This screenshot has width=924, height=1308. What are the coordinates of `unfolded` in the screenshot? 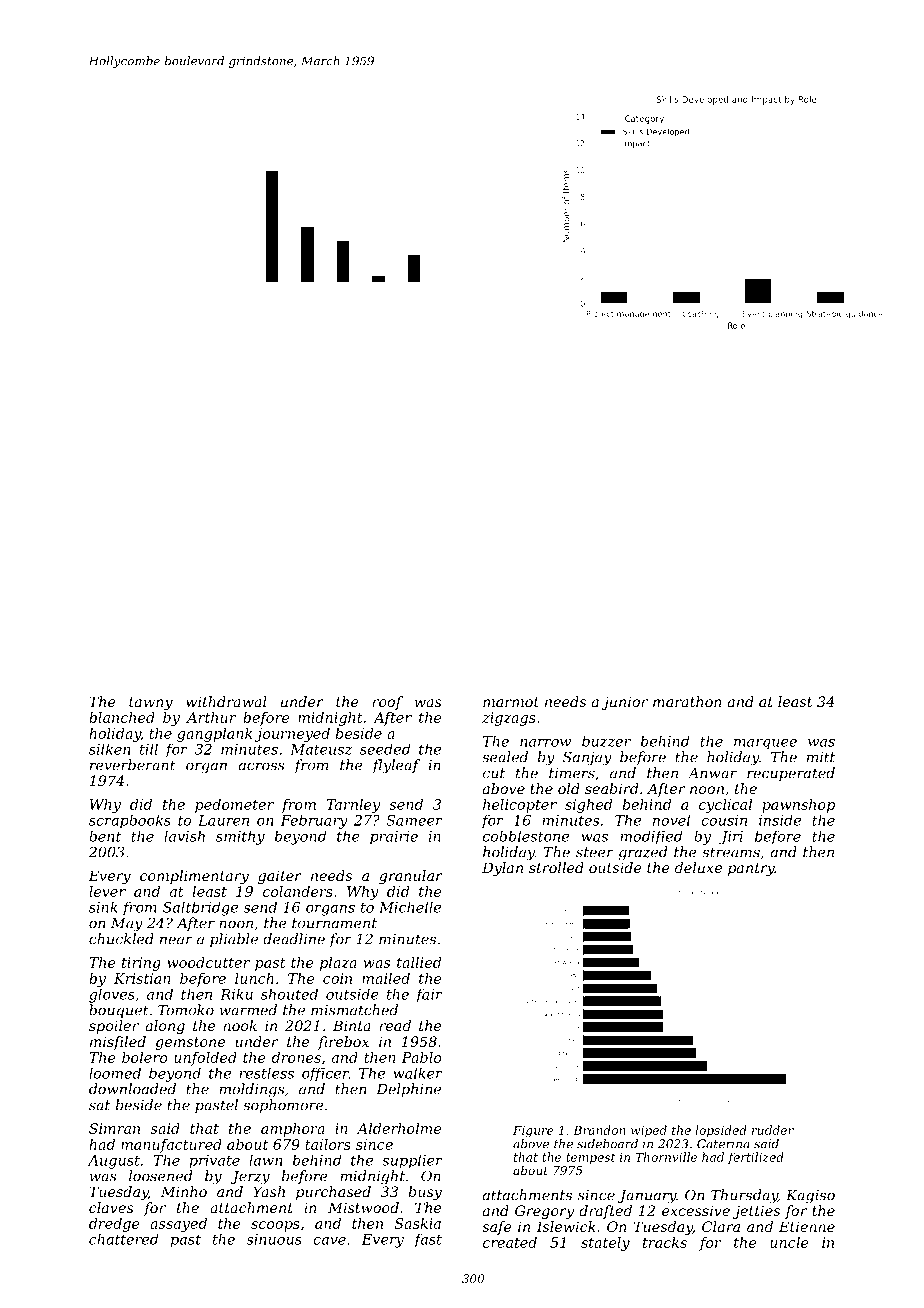 It's located at (205, 1059).
